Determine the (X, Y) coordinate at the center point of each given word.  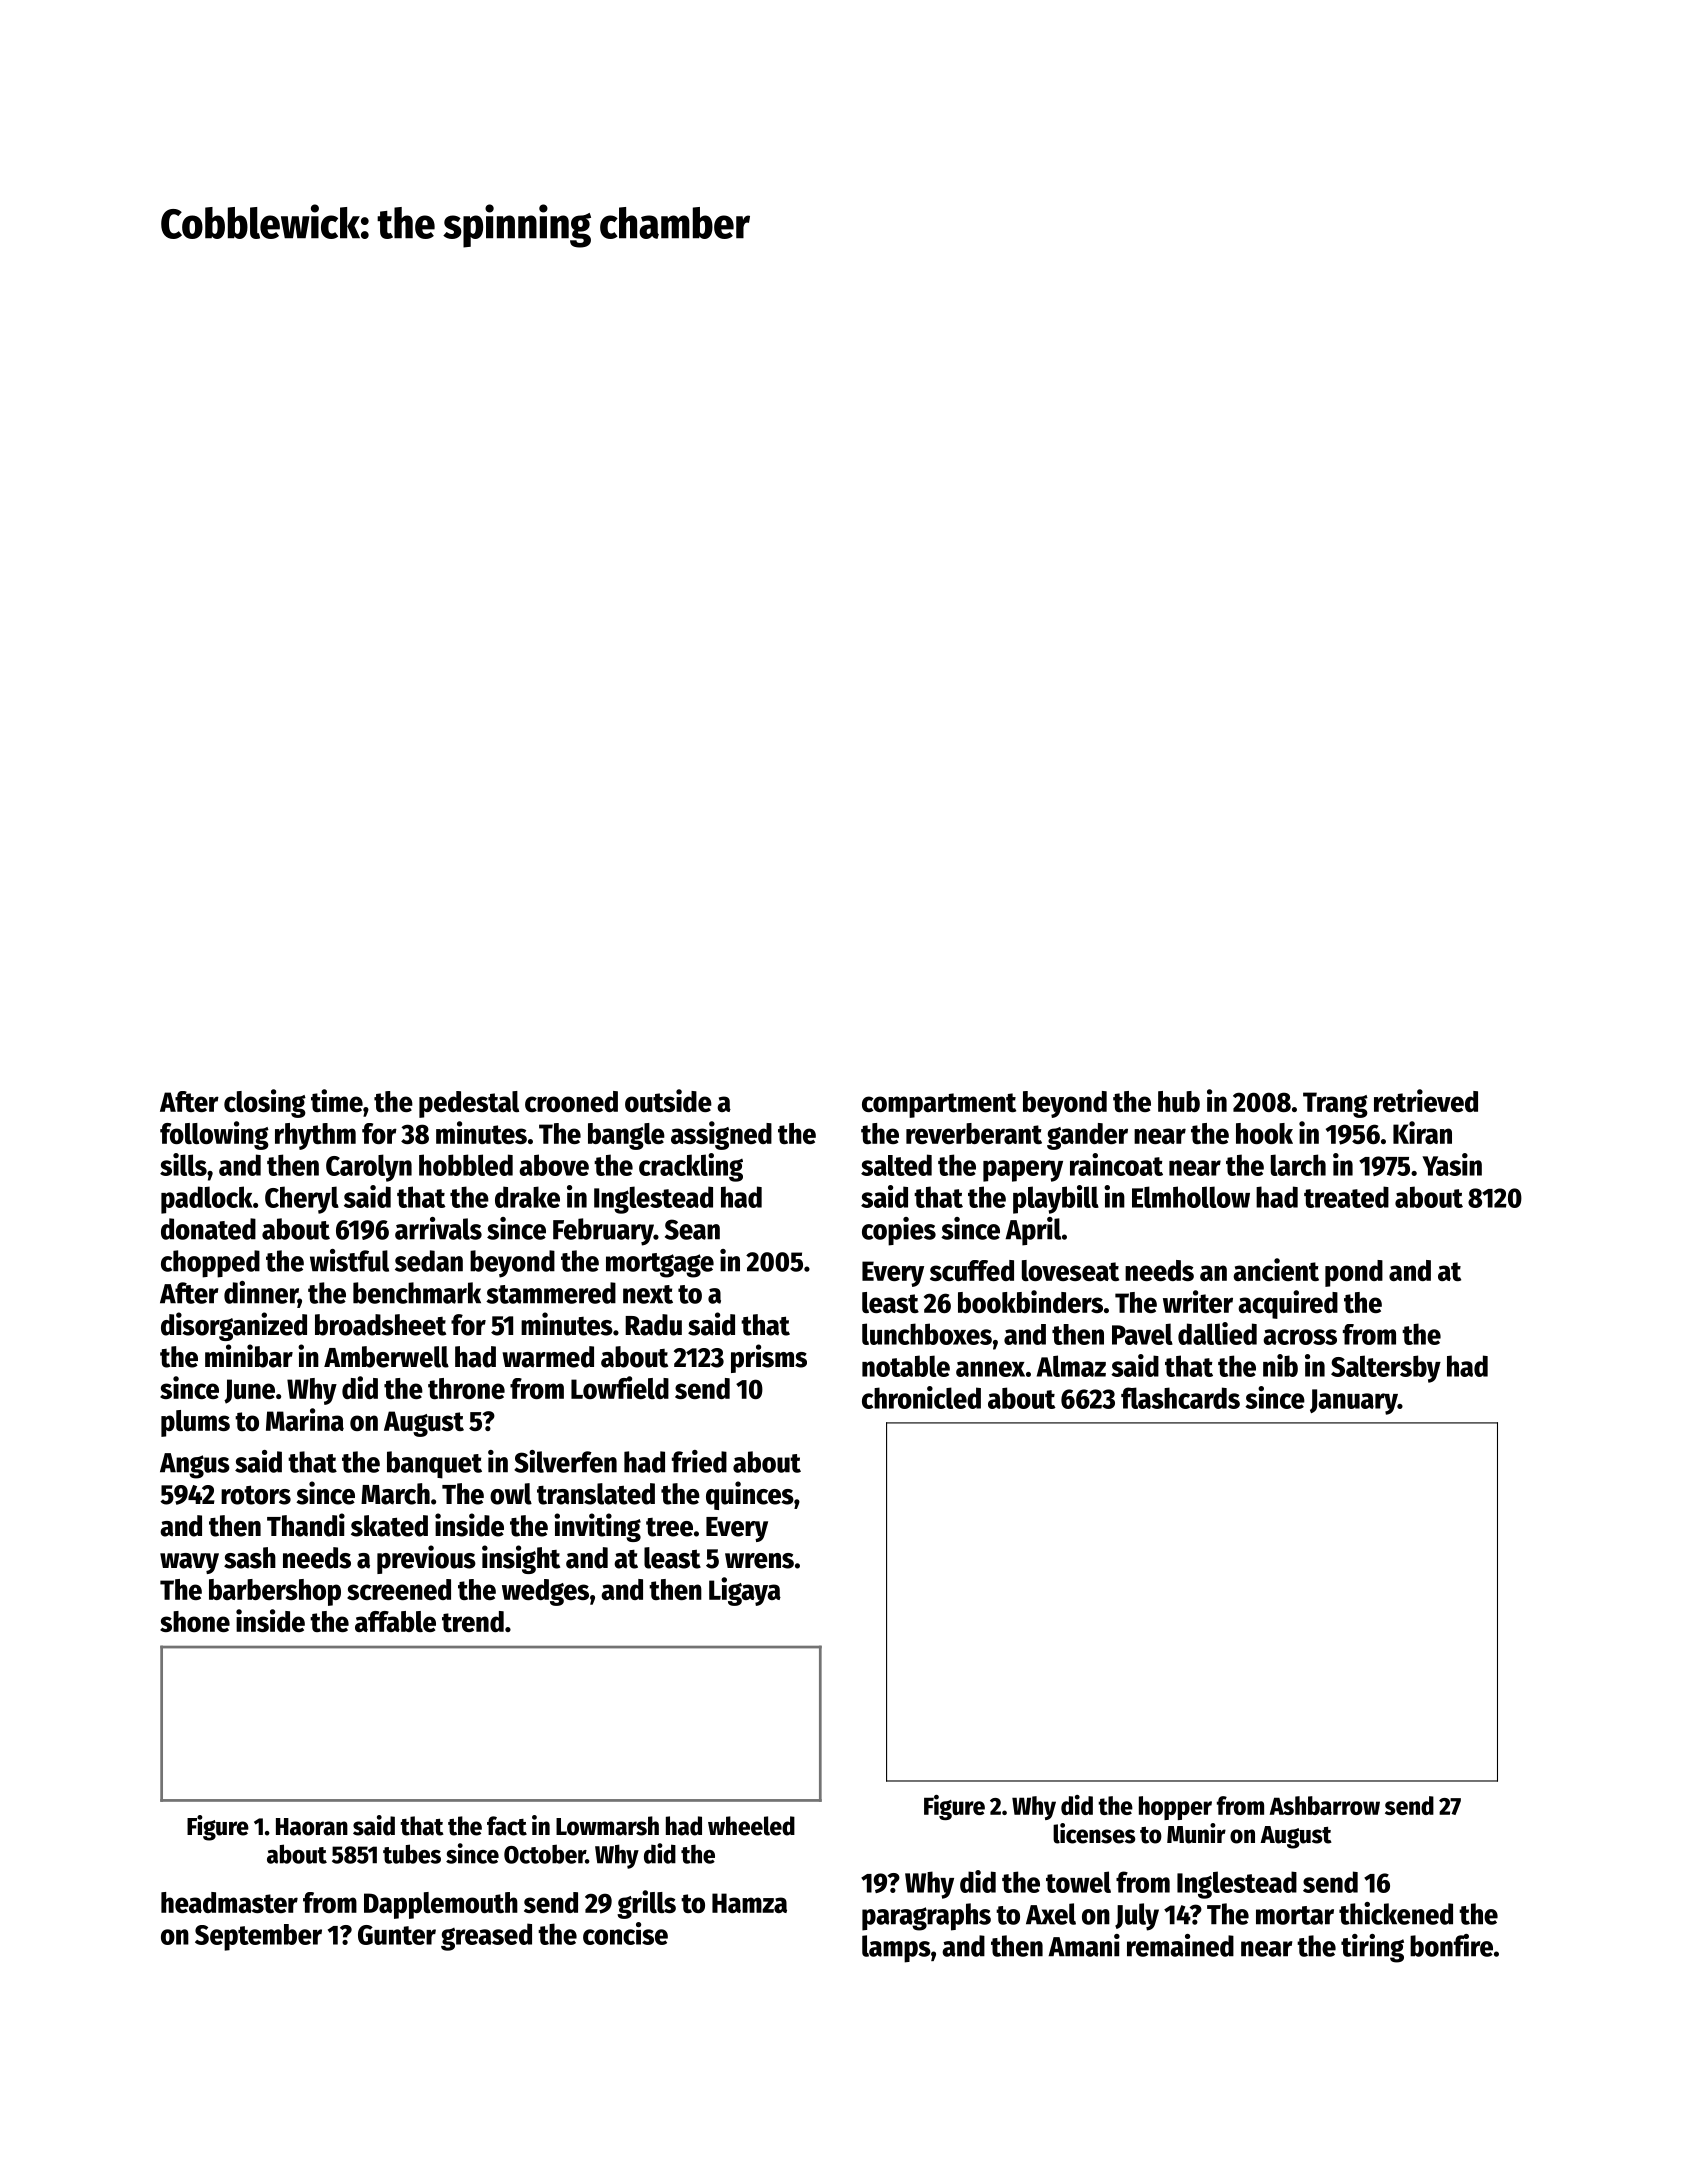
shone (195, 1621)
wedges (545, 1592)
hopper (1175, 1808)
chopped (210, 1264)
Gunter (397, 1935)
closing (265, 1103)
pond (1354, 1273)
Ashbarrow (1325, 1805)
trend (473, 1621)
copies (899, 1231)
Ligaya (745, 1591)
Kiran (1422, 1132)
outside (668, 1100)
